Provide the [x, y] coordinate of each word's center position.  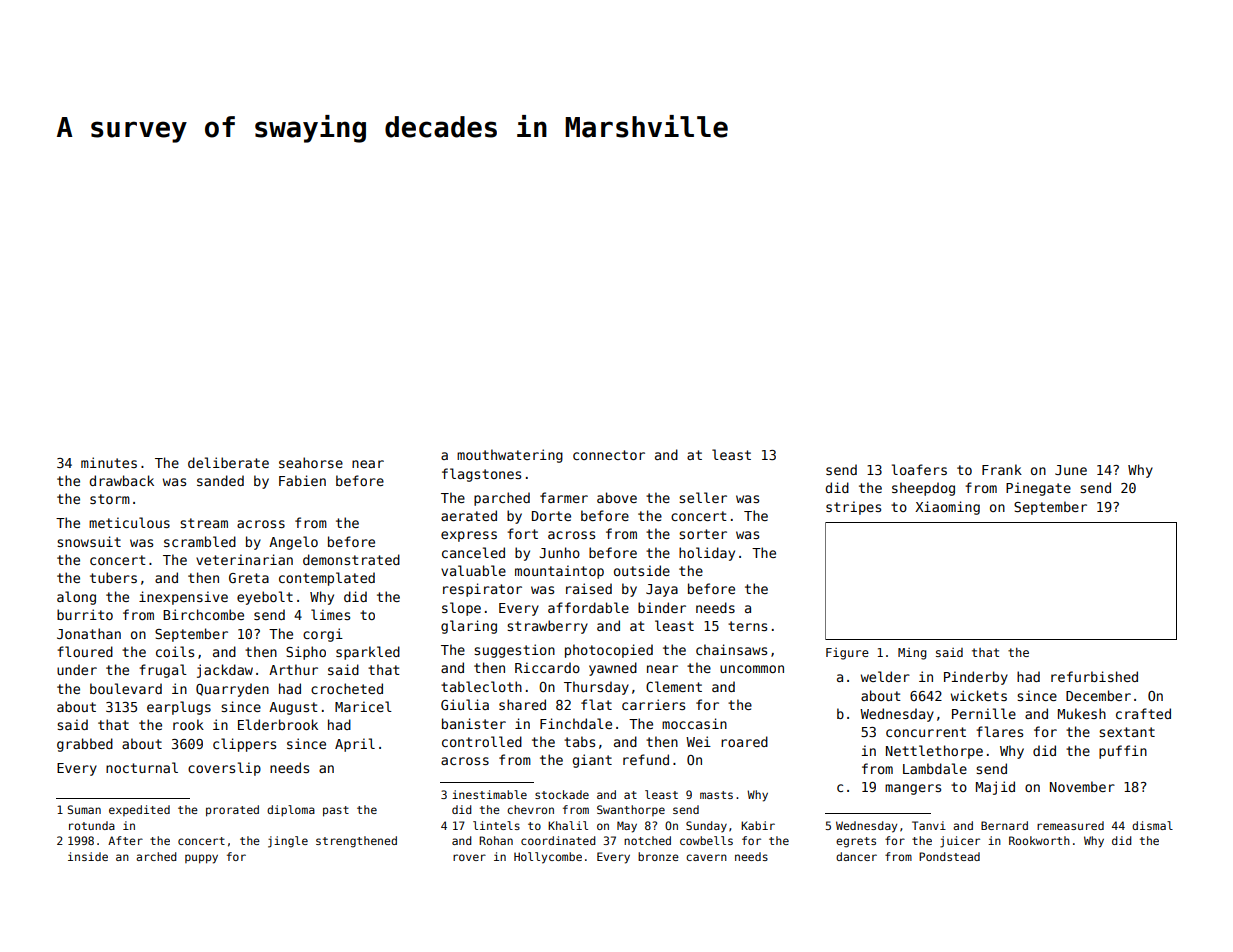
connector [609, 455]
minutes [109, 462]
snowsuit [89, 541]
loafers [919, 469]
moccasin [694, 723]
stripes [853, 508]
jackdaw [225, 671]
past [336, 811]
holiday [707, 554]
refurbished [1094, 676]
